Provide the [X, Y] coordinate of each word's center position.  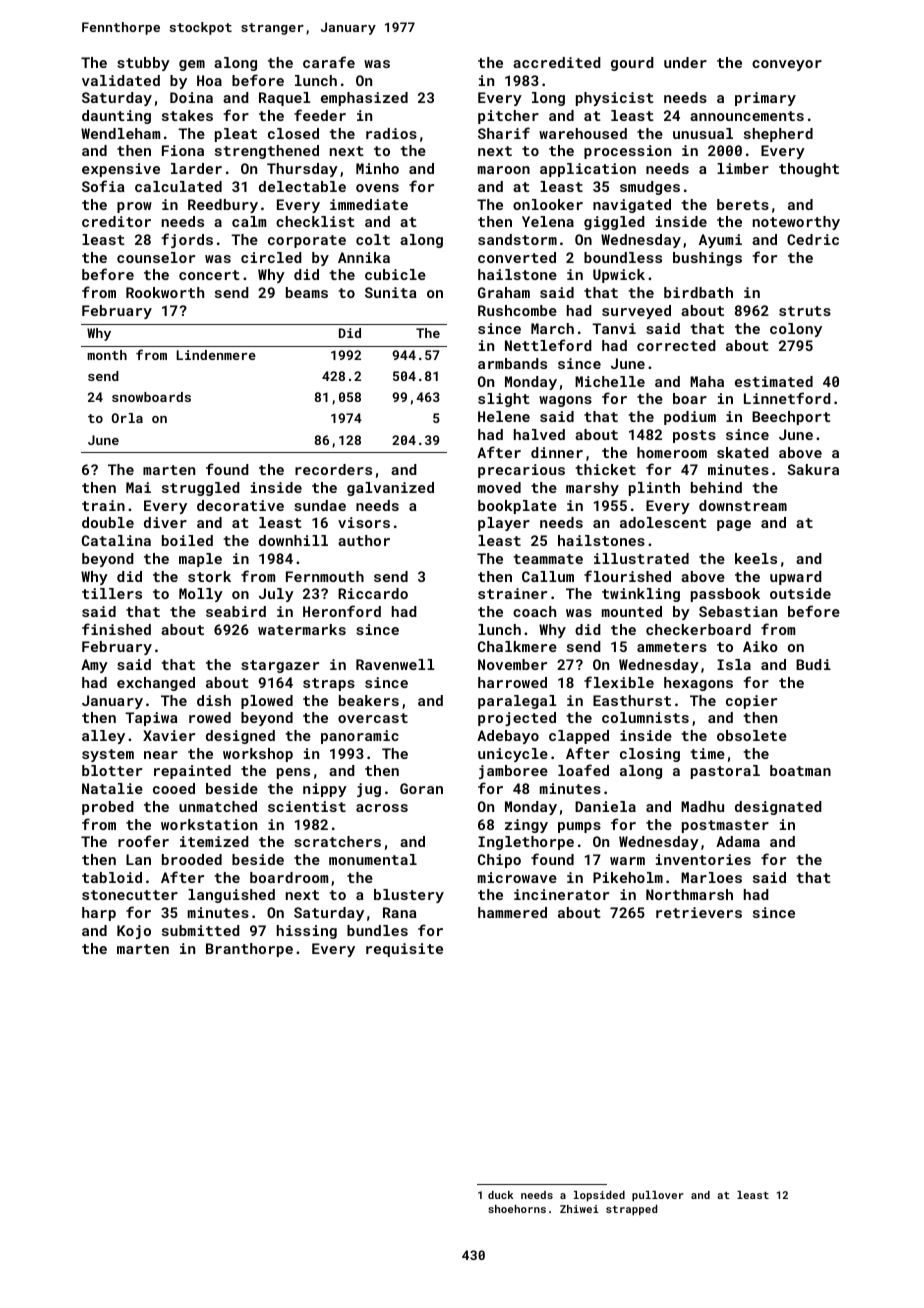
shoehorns [517, 1209]
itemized [214, 841]
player [504, 524]
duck [501, 1195]
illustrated [641, 558]
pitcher [508, 117]
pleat [236, 135]
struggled [201, 489]
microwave [517, 877]
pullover [658, 1196]
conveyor [787, 65]
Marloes [711, 877]
